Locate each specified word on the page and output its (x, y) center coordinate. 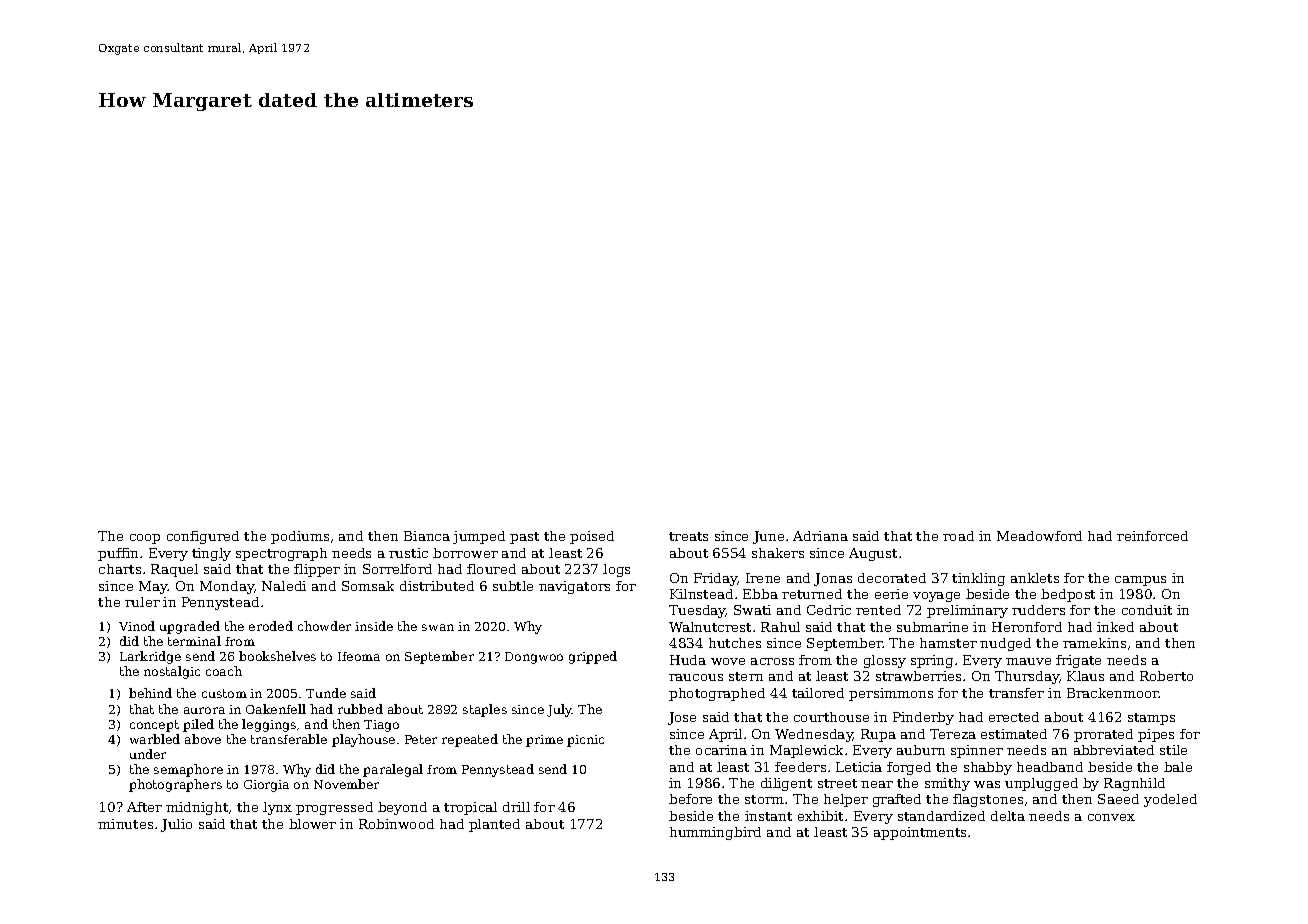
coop (145, 539)
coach (224, 671)
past (524, 538)
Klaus (1085, 676)
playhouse (363, 740)
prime (544, 741)
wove (728, 661)
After (144, 807)
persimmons (891, 694)
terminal (194, 641)
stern (746, 676)
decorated (892, 578)
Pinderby (923, 718)
